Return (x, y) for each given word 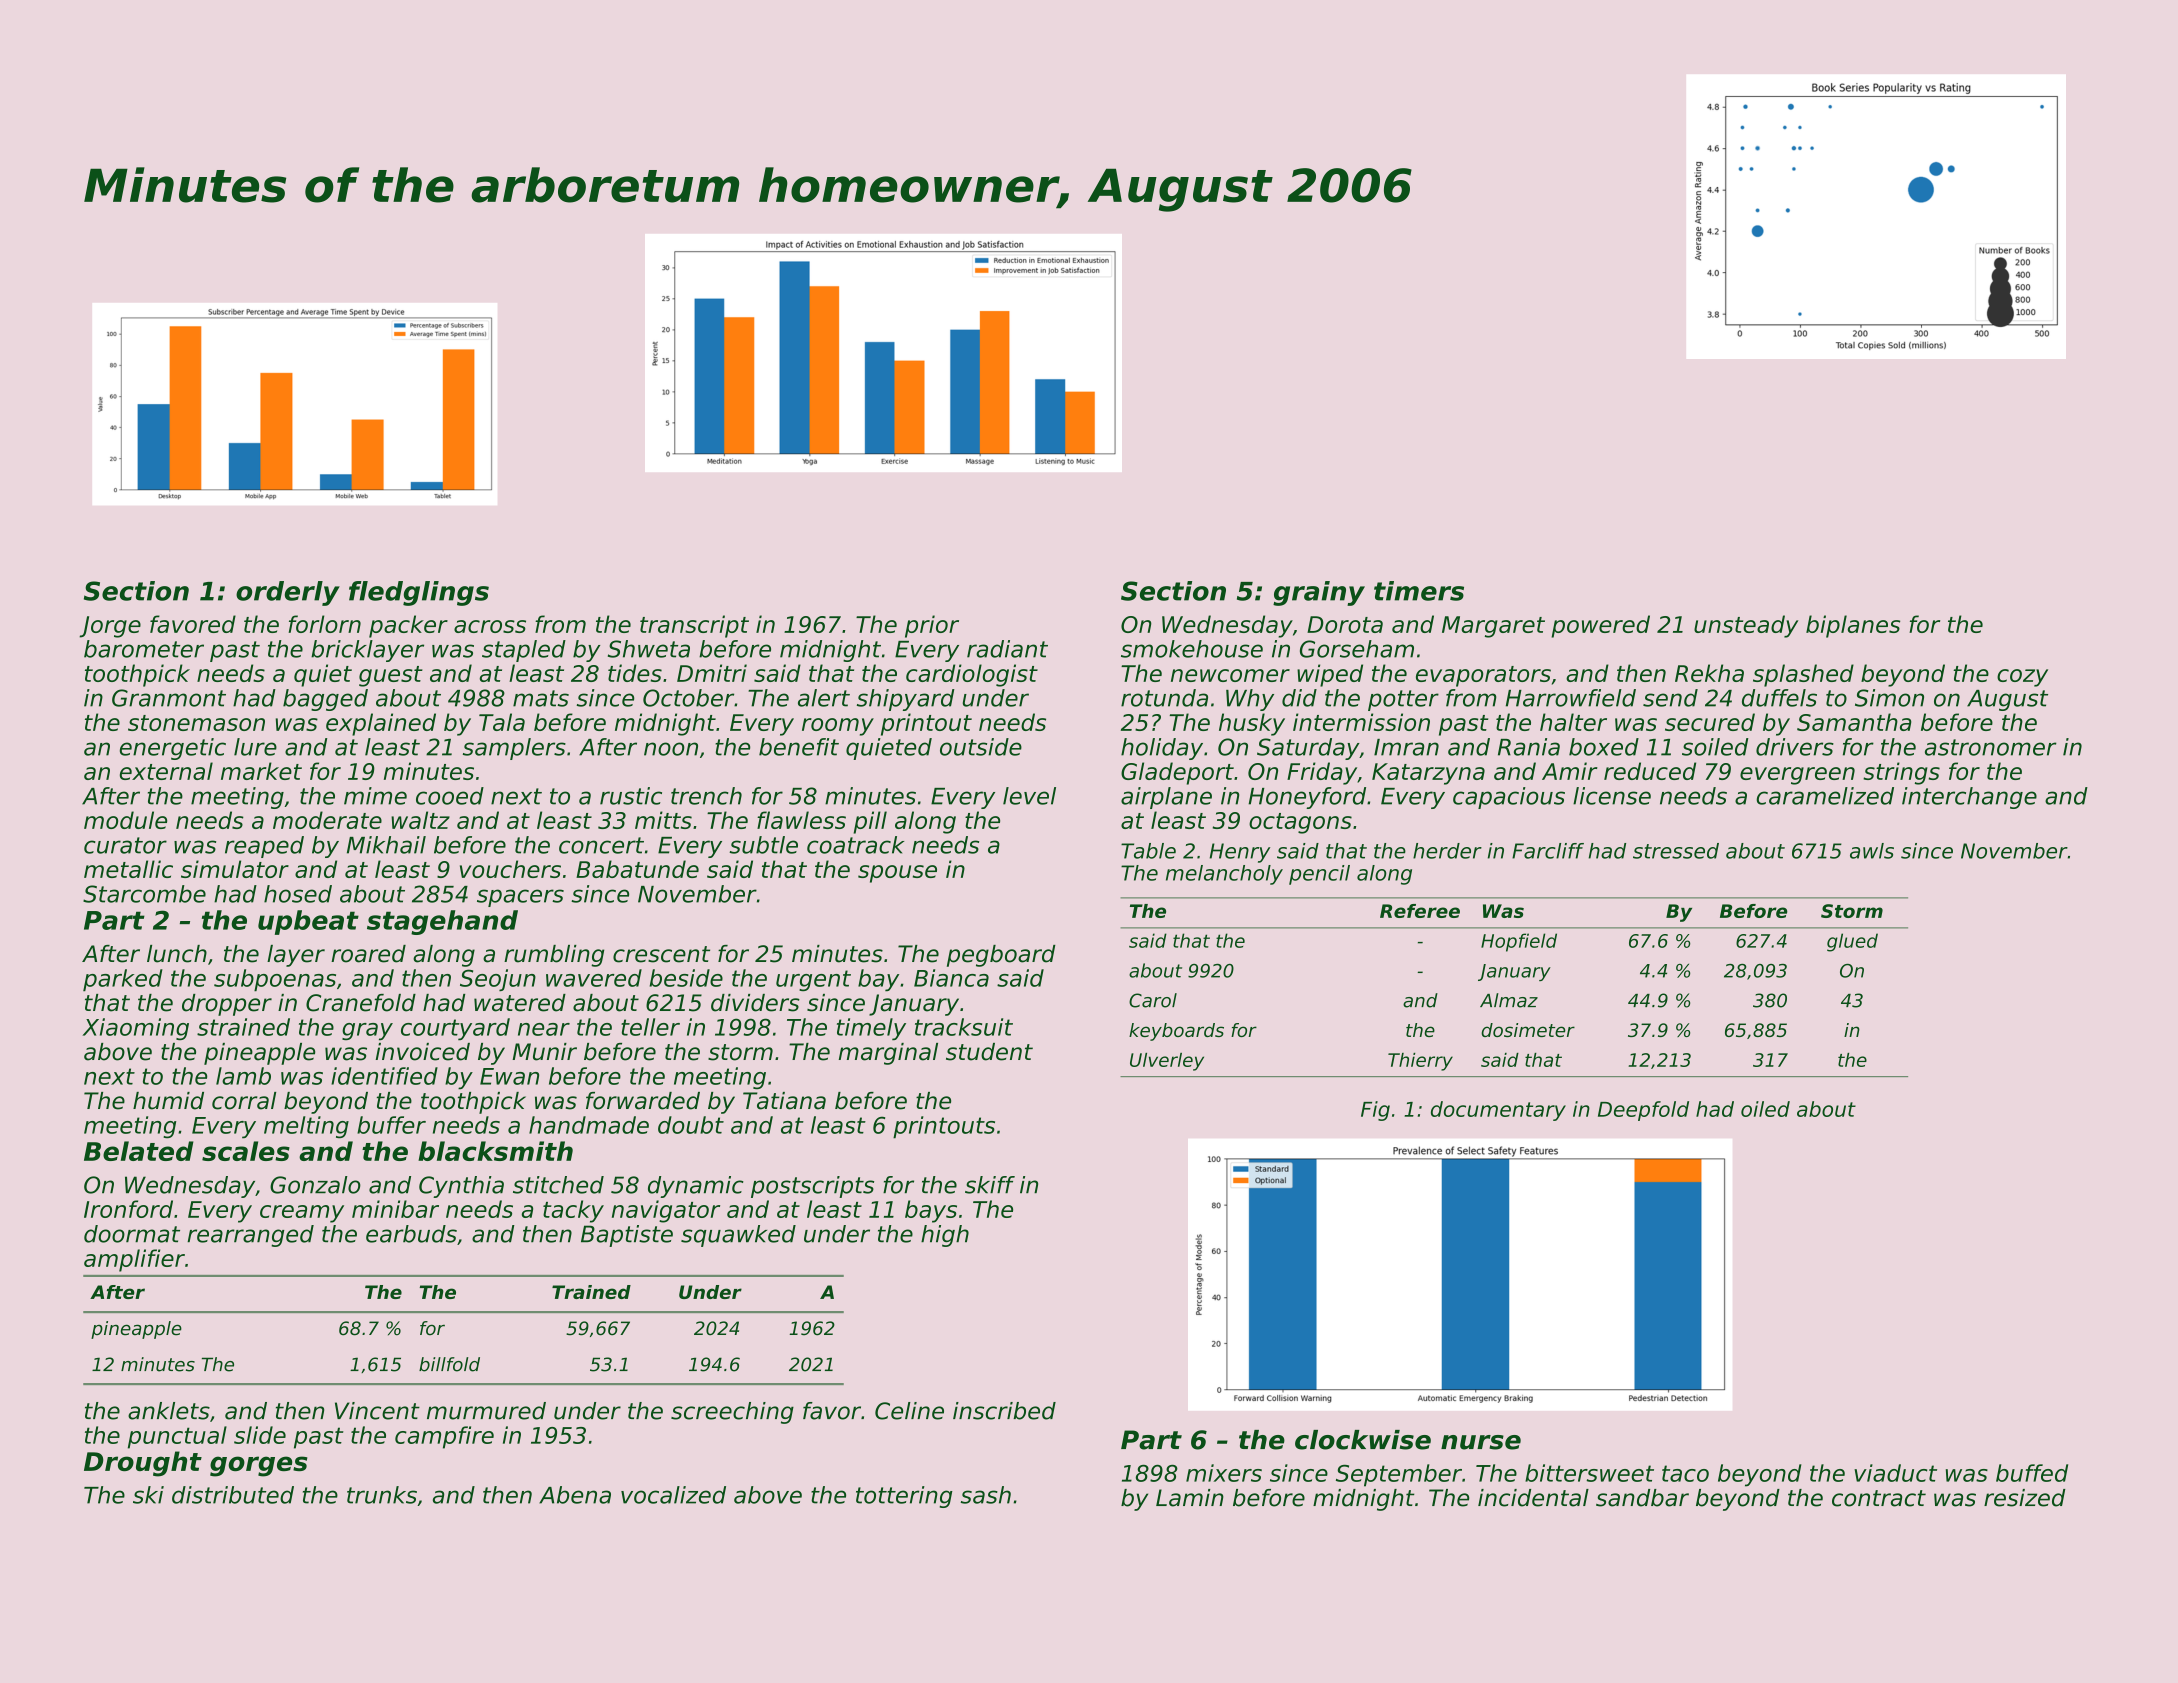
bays (931, 1211)
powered (1600, 626)
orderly (288, 593)
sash (986, 1495)
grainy (1319, 593)
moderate (327, 820)
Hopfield (1519, 942)
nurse (1481, 1442)
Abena (575, 1495)
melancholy (1224, 875)
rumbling (554, 956)
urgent (813, 980)
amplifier (134, 1260)
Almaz (1509, 1000)
